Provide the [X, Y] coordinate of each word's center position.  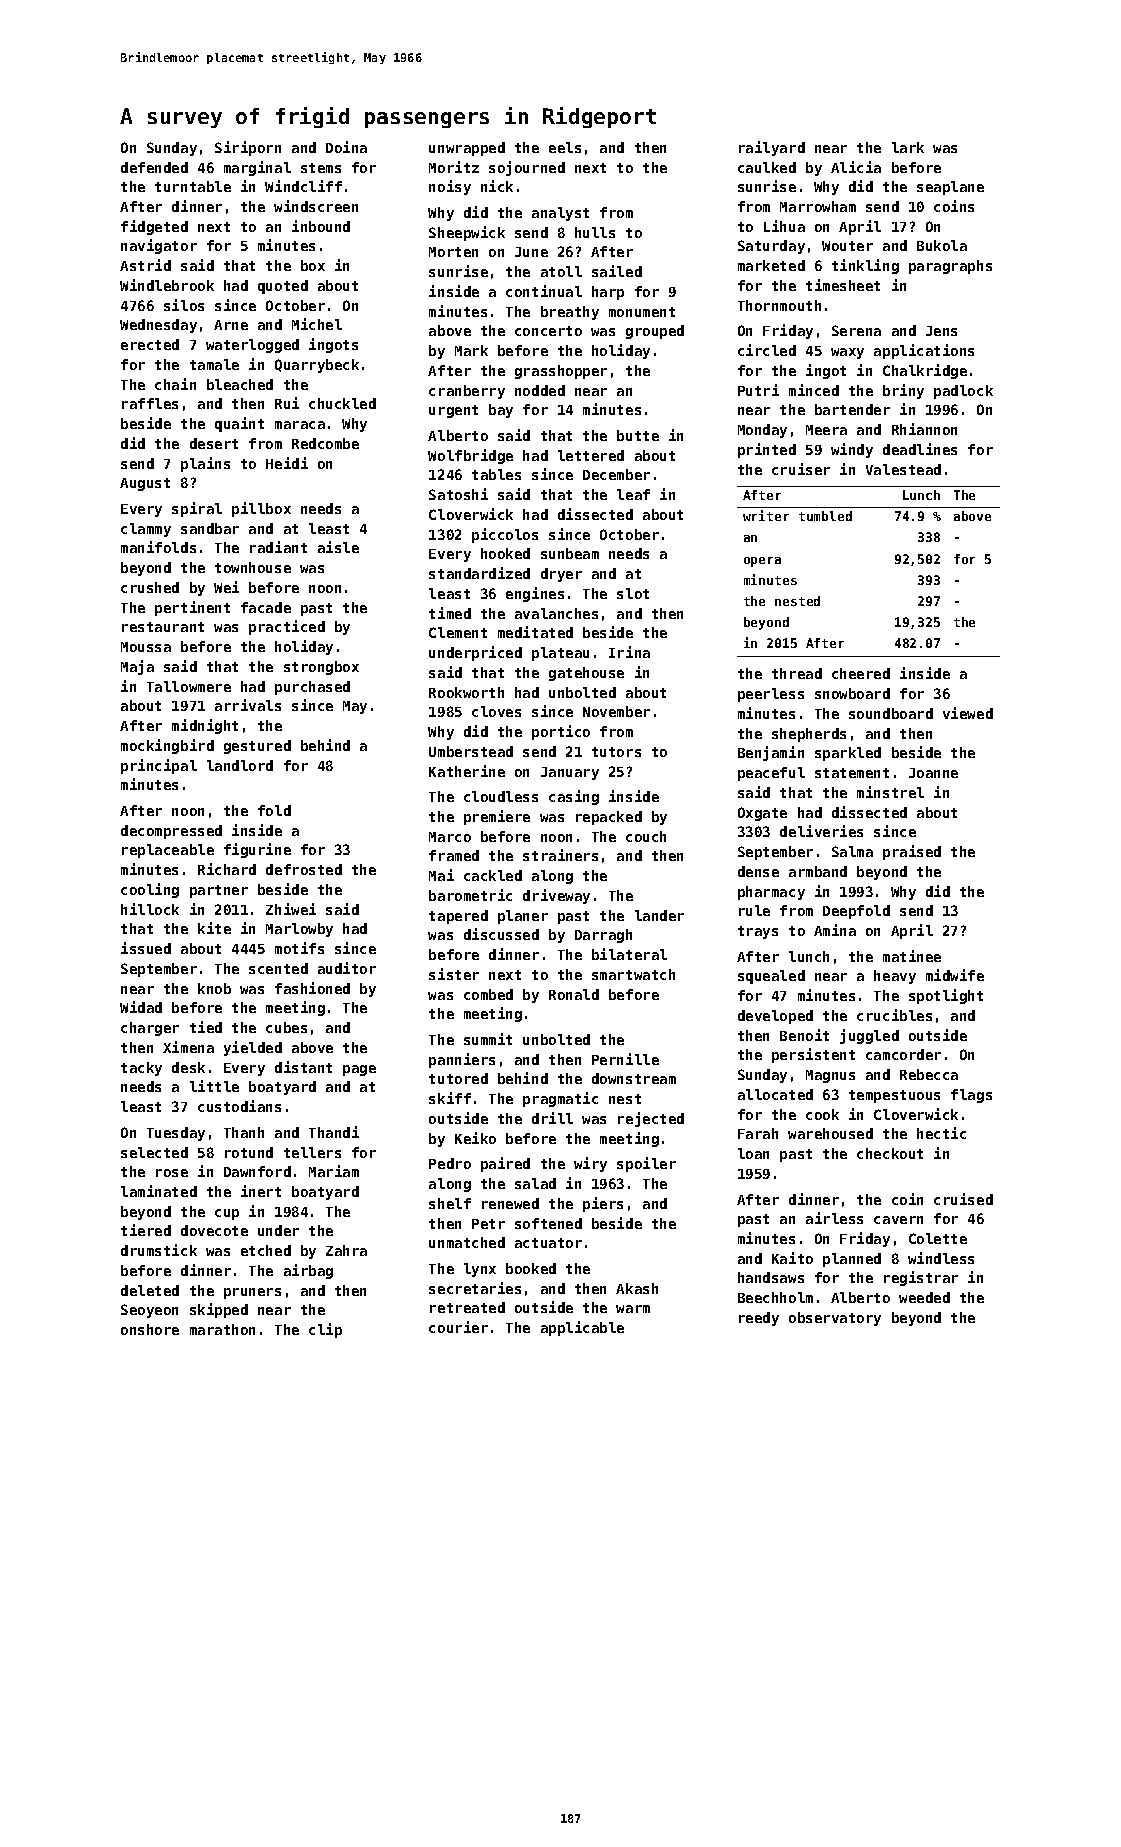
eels [565, 147]
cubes [286, 1027]
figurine [257, 850]
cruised [963, 1199]
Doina [346, 147]
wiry [590, 1164]
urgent [453, 411]
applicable [582, 1328]
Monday [762, 431]
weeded [924, 1297]
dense [758, 871]
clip [325, 1330]
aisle [338, 547]
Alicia [856, 167]
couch [646, 836]
